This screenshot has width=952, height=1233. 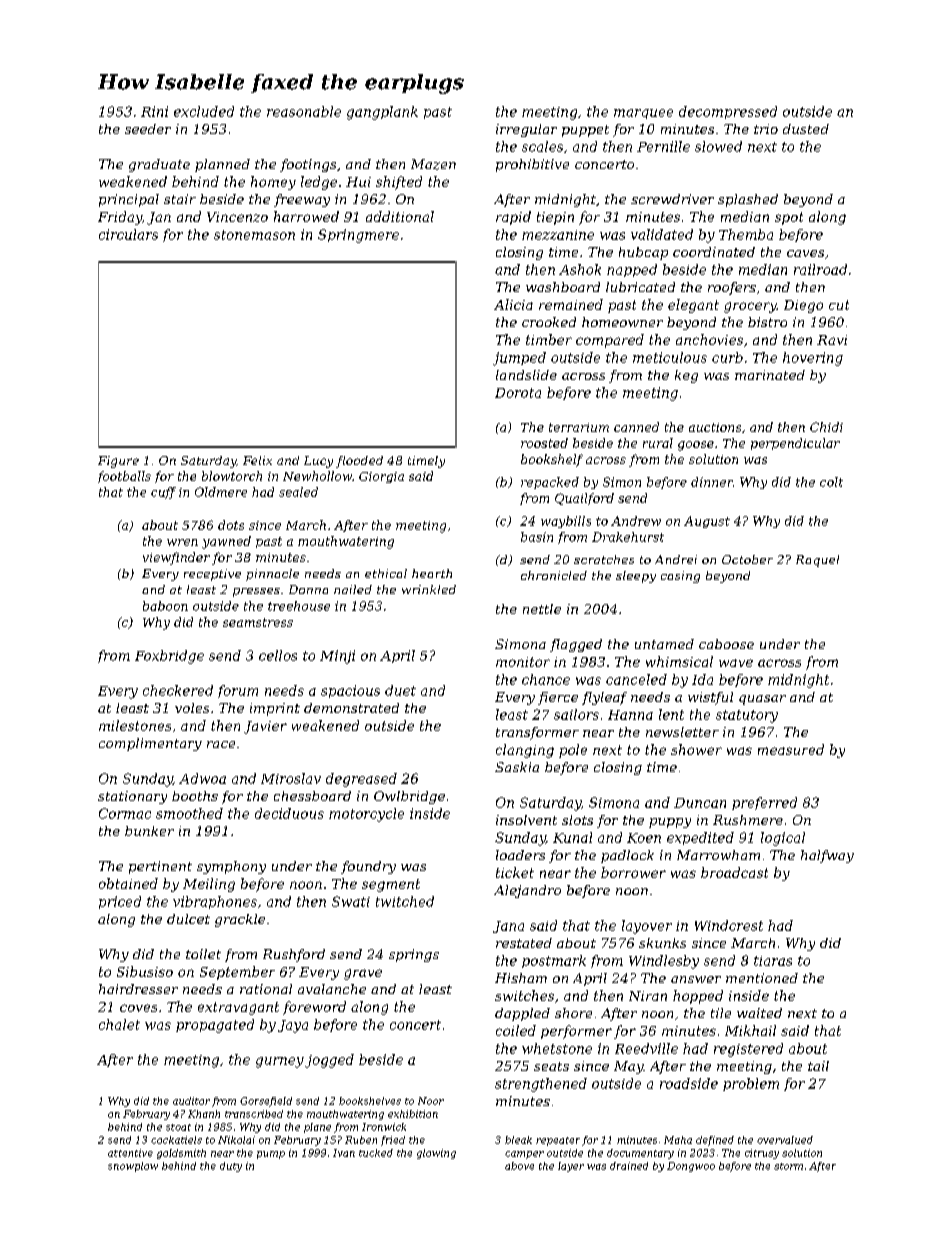 I want to click on logical, so click(x=783, y=839).
